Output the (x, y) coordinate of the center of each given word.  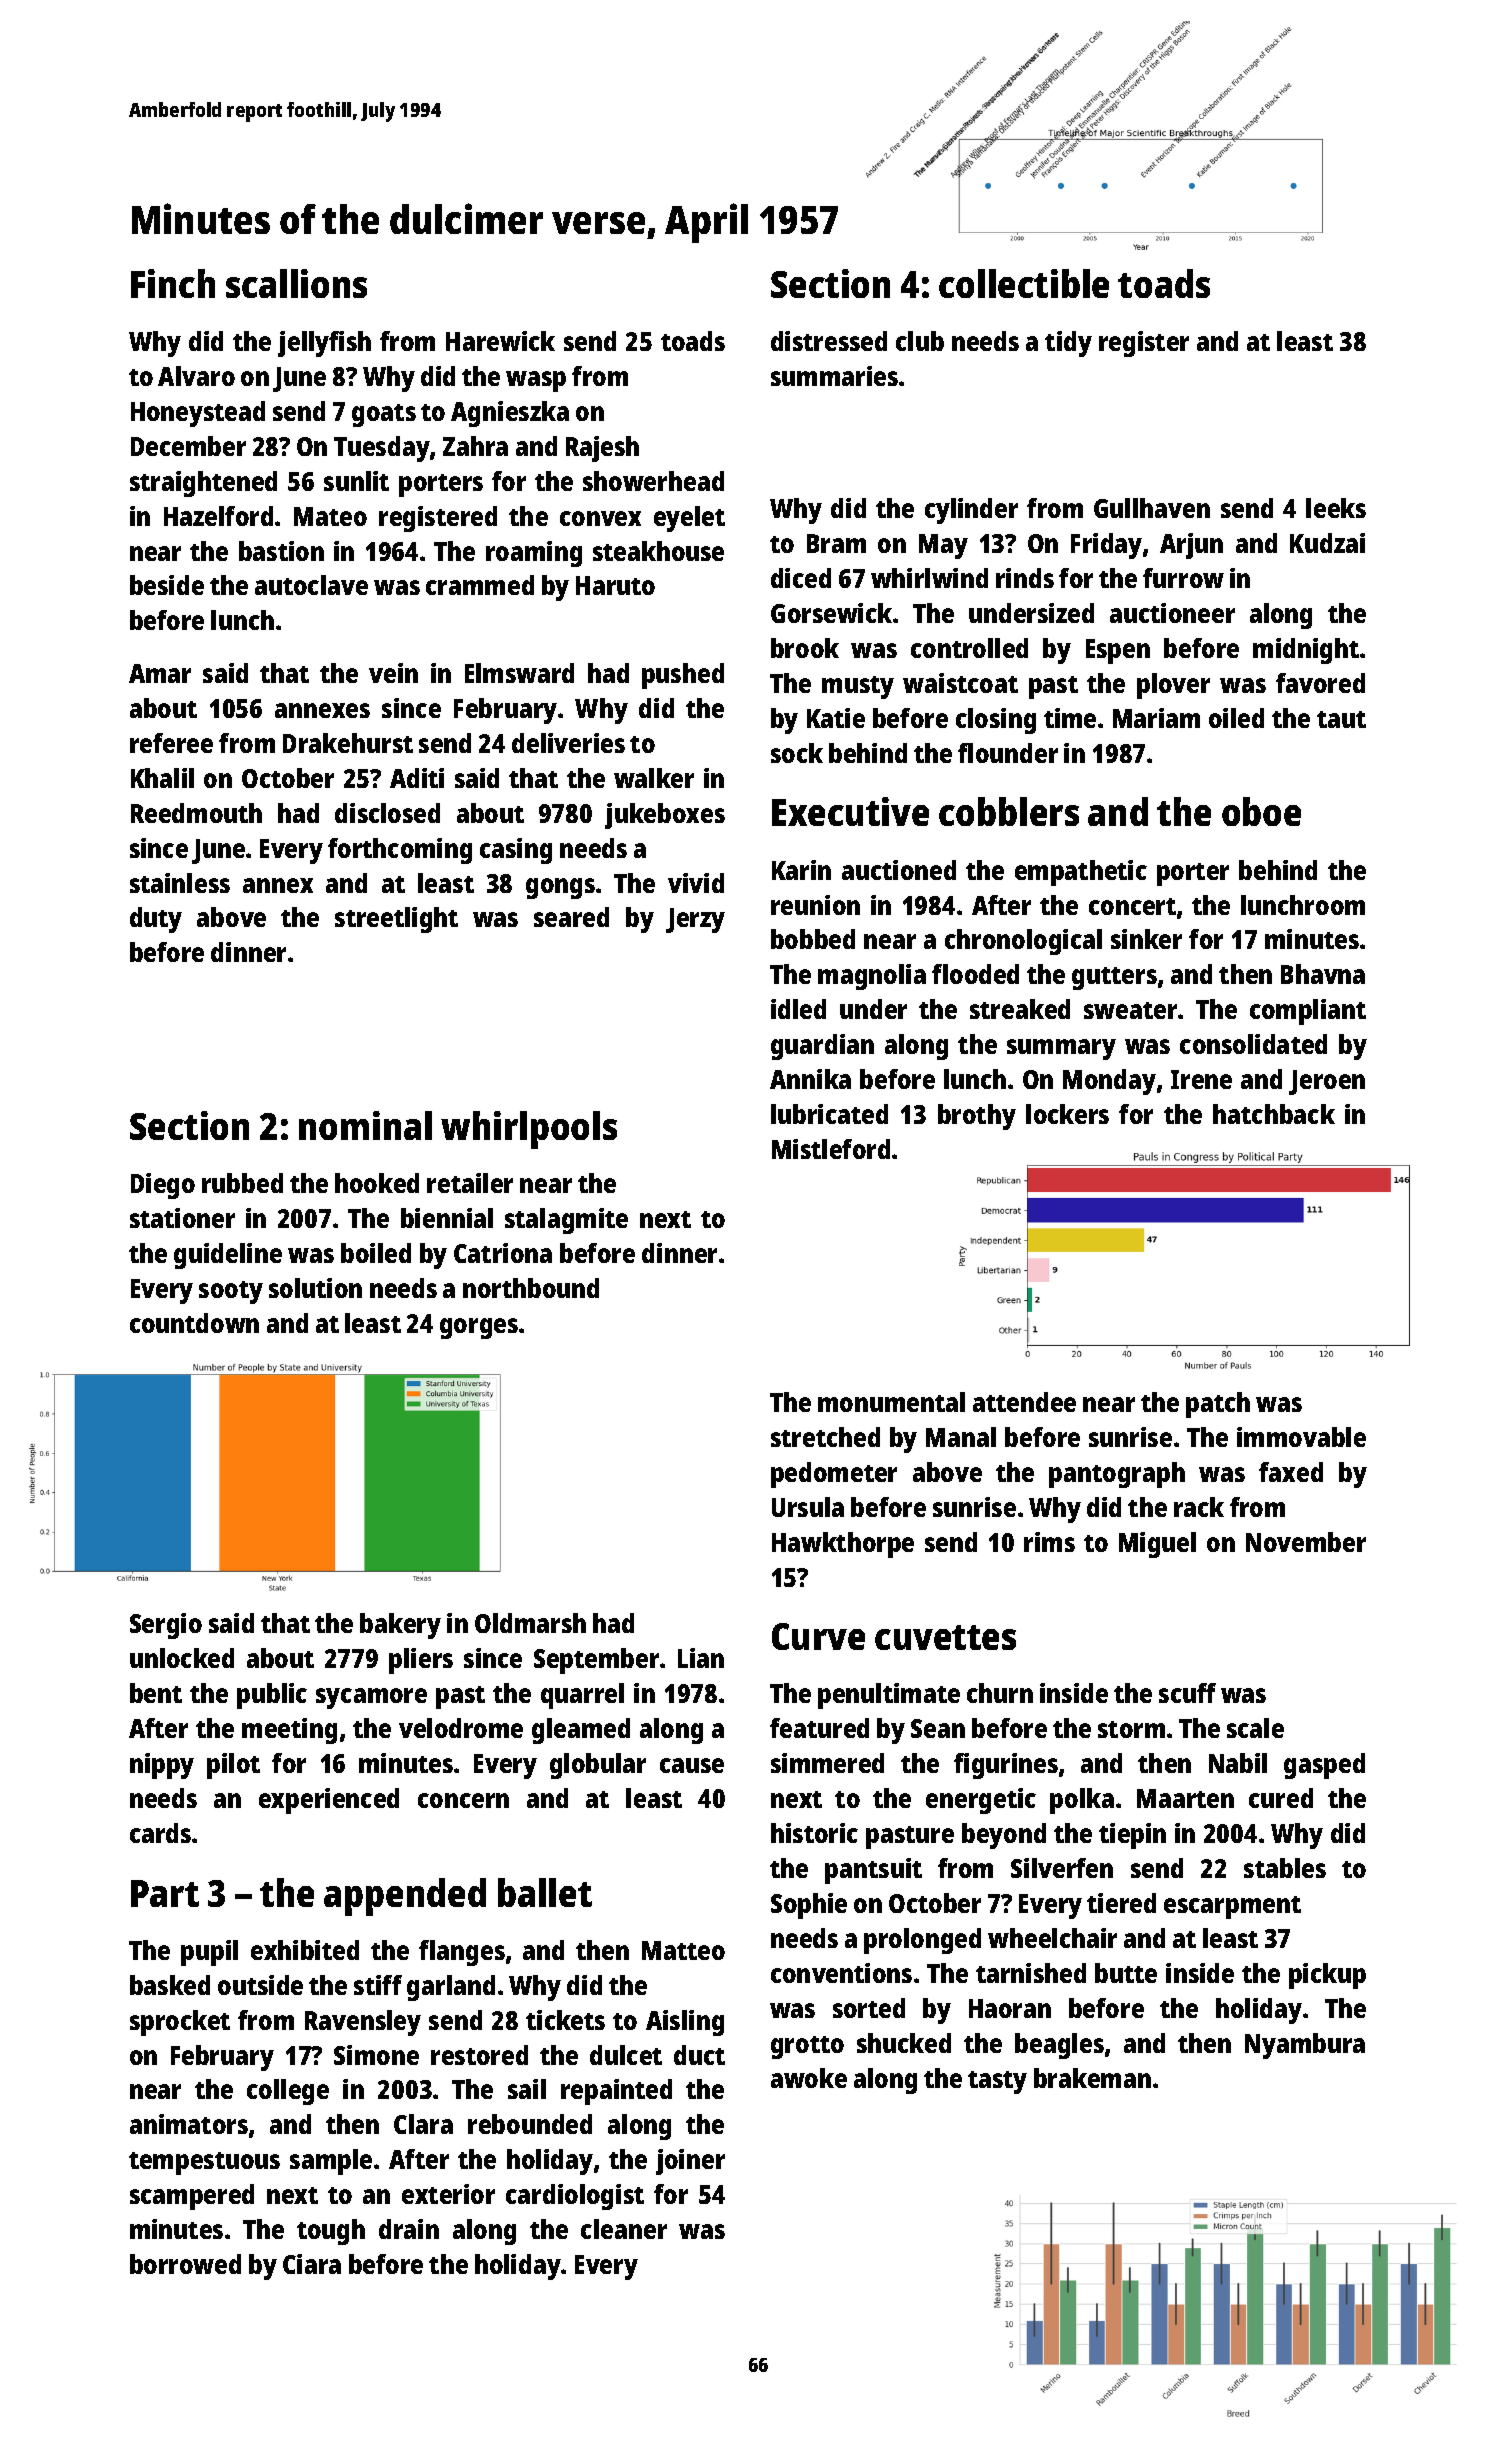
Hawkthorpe (843, 1545)
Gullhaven (1152, 508)
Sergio (166, 1626)
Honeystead (198, 414)
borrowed (185, 2264)
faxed (1291, 1472)
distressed (829, 341)
